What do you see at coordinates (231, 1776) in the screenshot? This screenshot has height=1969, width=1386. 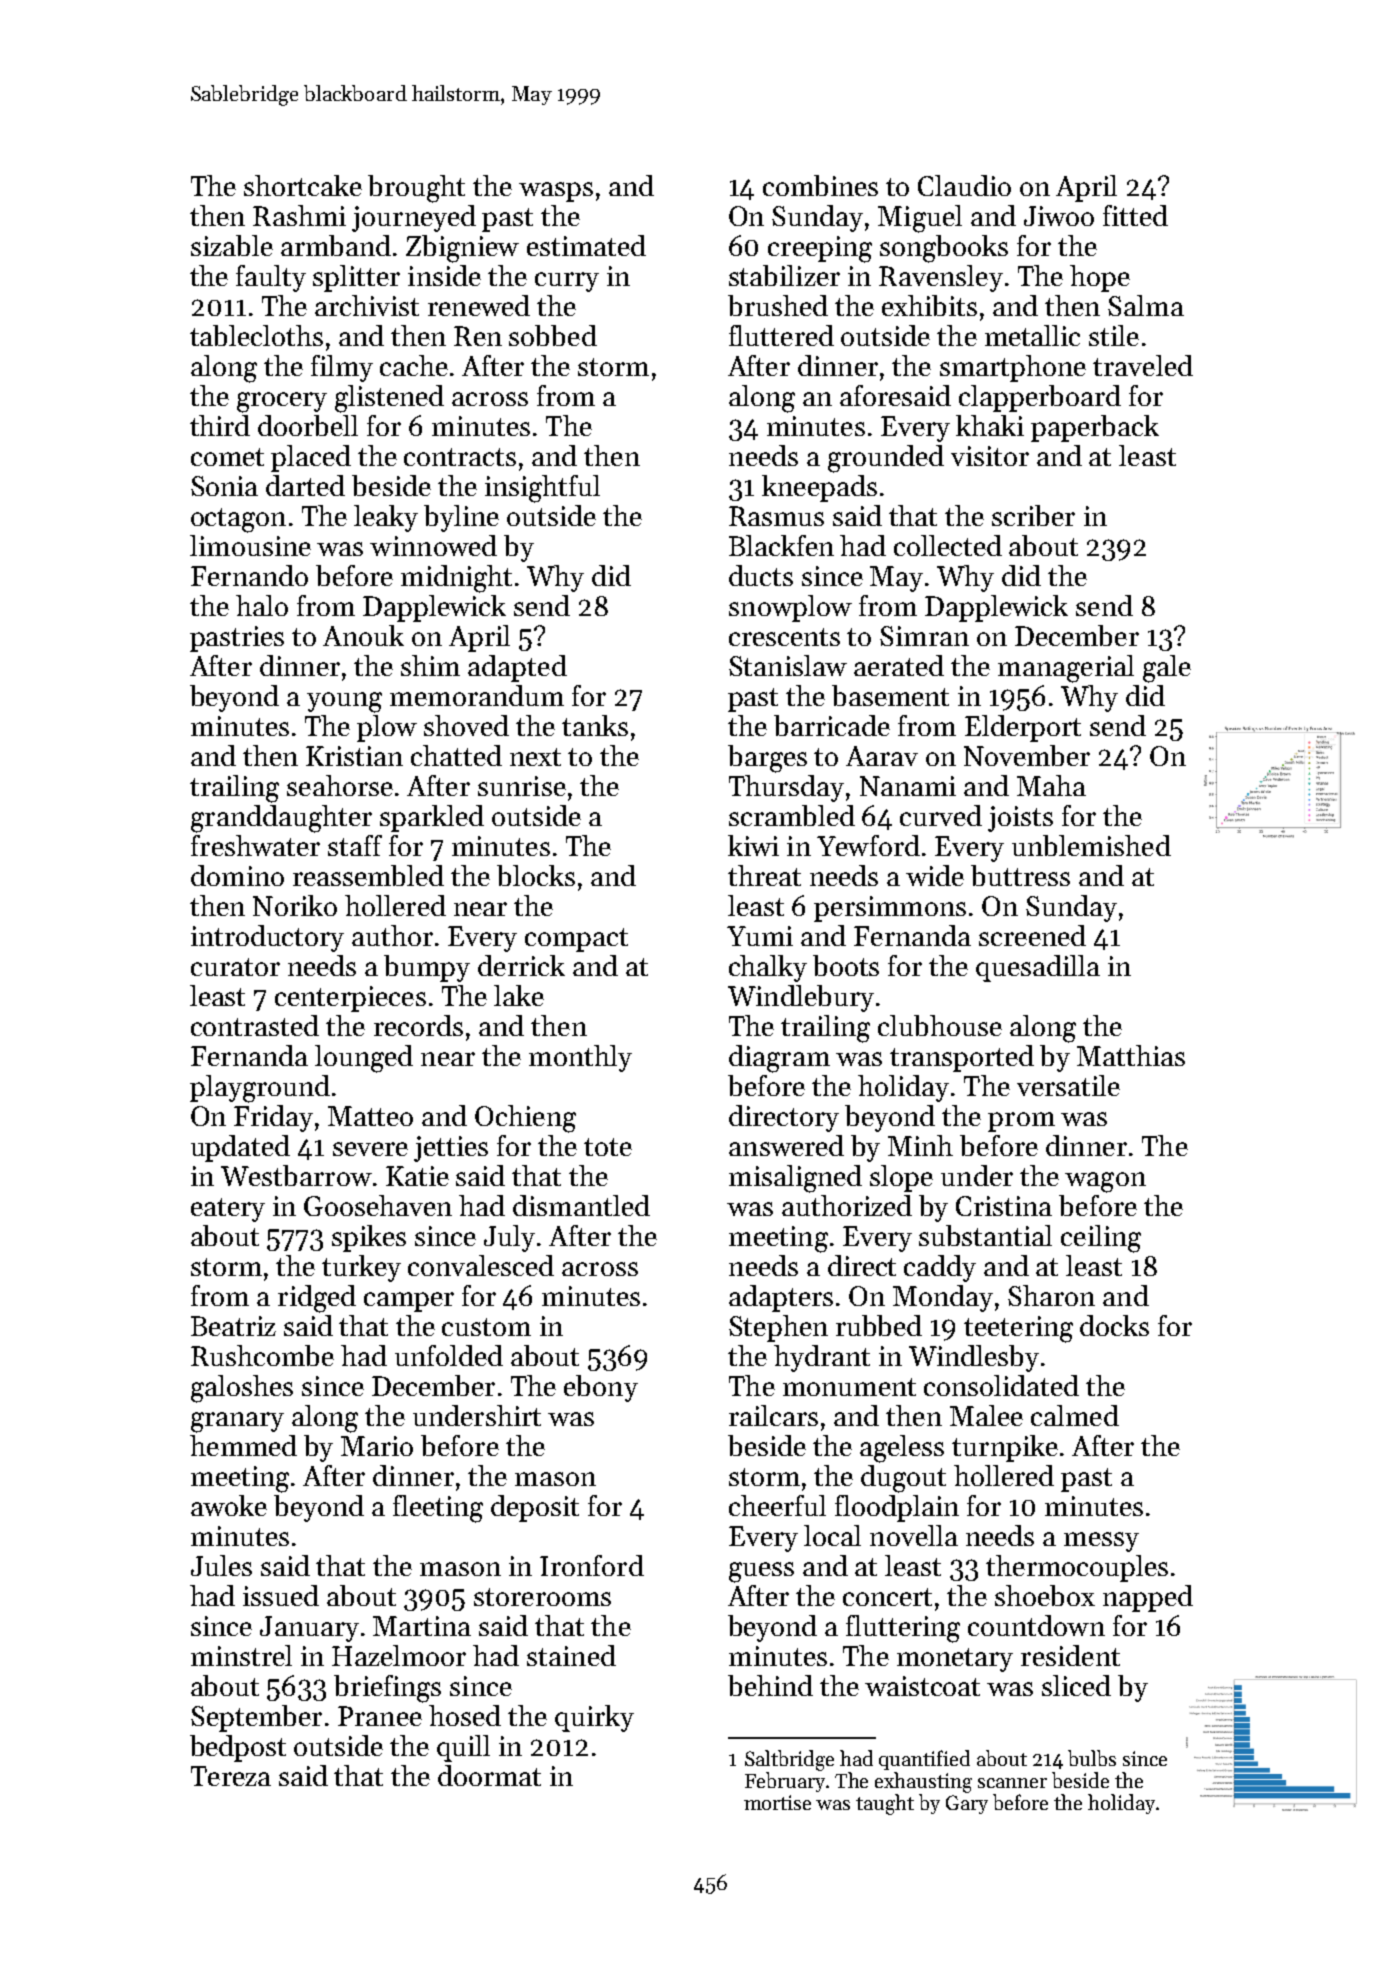 I see `Tereza` at bounding box center [231, 1776].
